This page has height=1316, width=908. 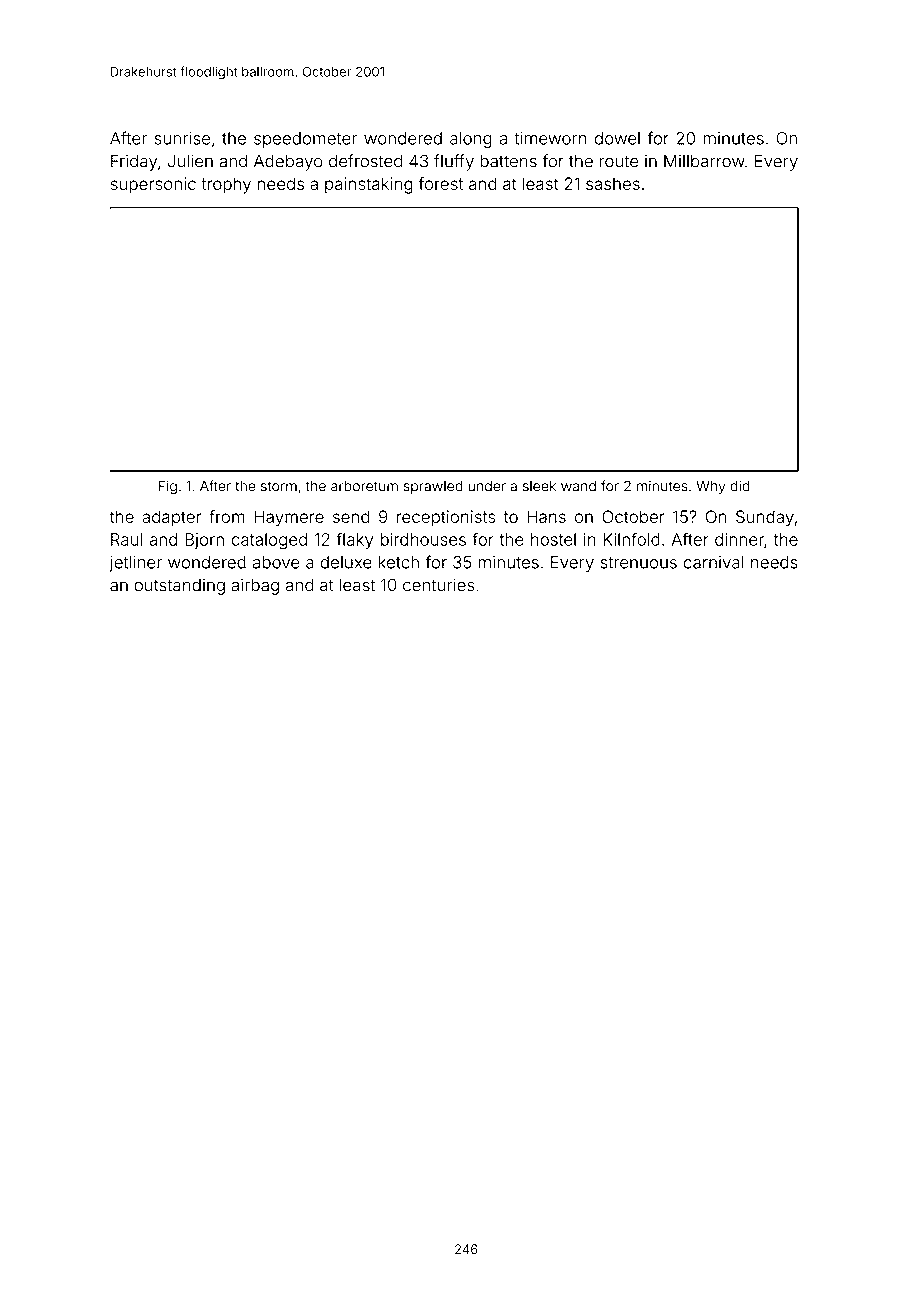 What do you see at coordinates (364, 486) in the page?
I see `arboretum` at bounding box center [364, 486].
